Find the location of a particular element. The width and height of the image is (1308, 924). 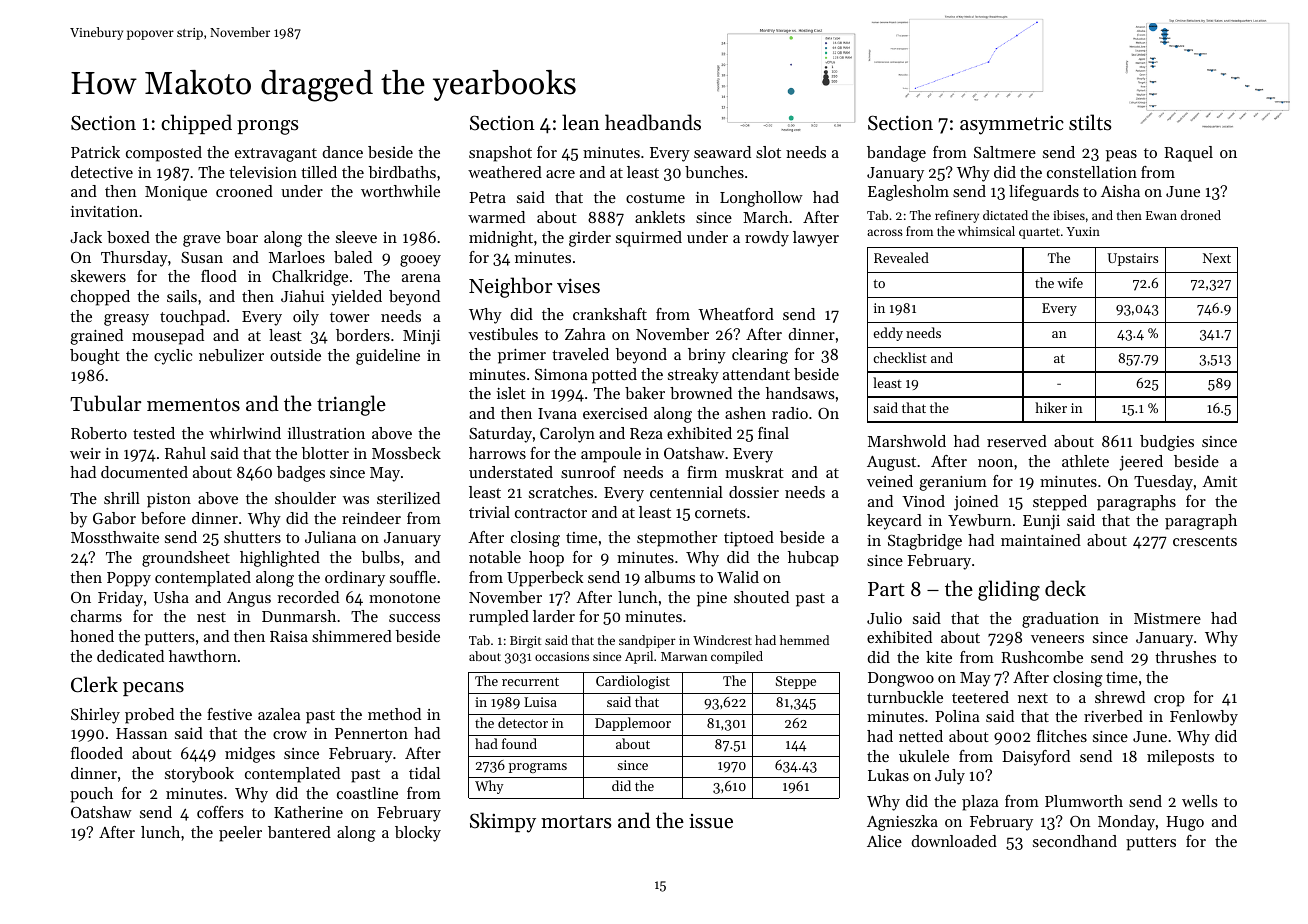

Katherine is located at coordinates (308, 812).
